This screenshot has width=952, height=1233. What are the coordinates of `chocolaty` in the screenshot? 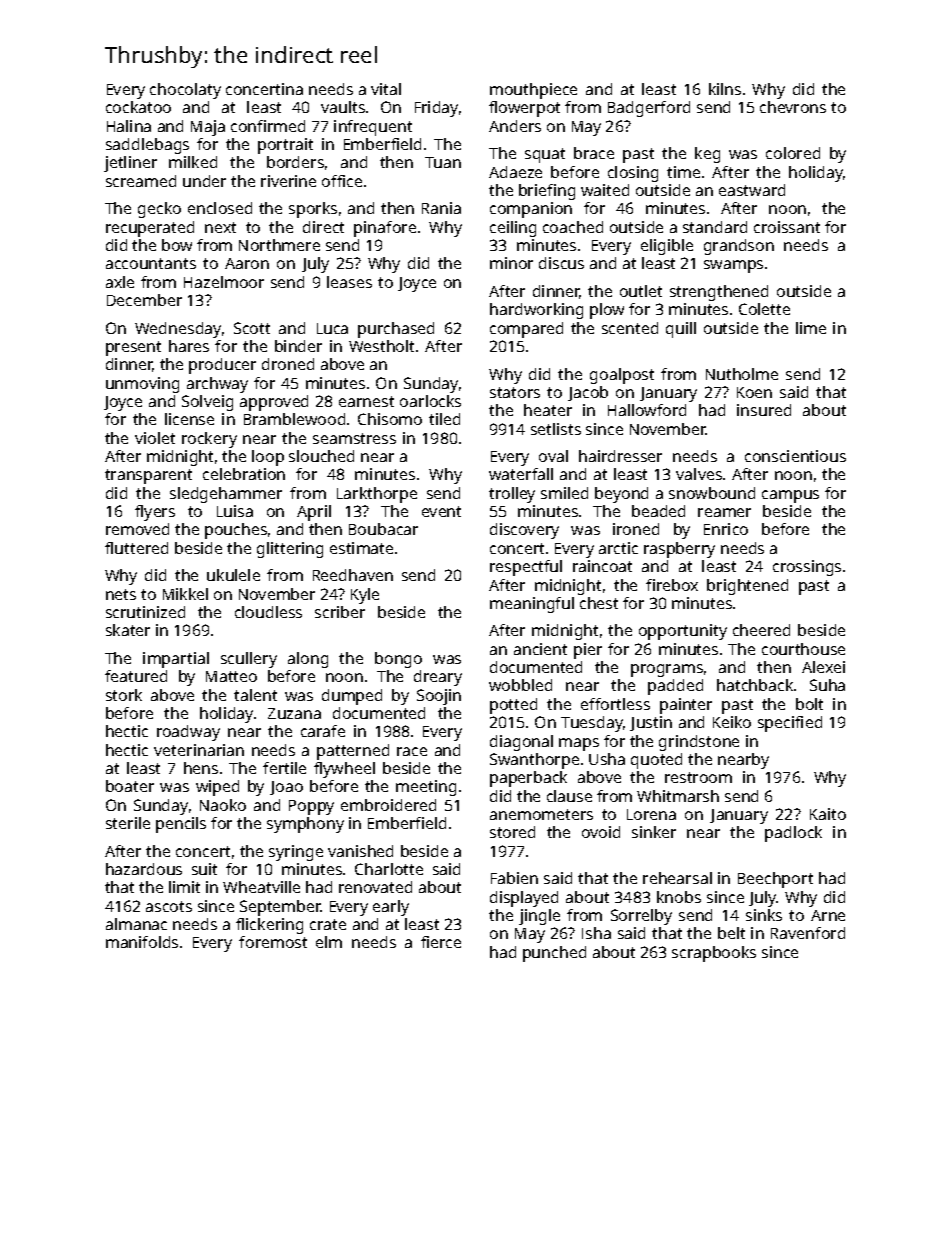 It's located at (185, 91).
